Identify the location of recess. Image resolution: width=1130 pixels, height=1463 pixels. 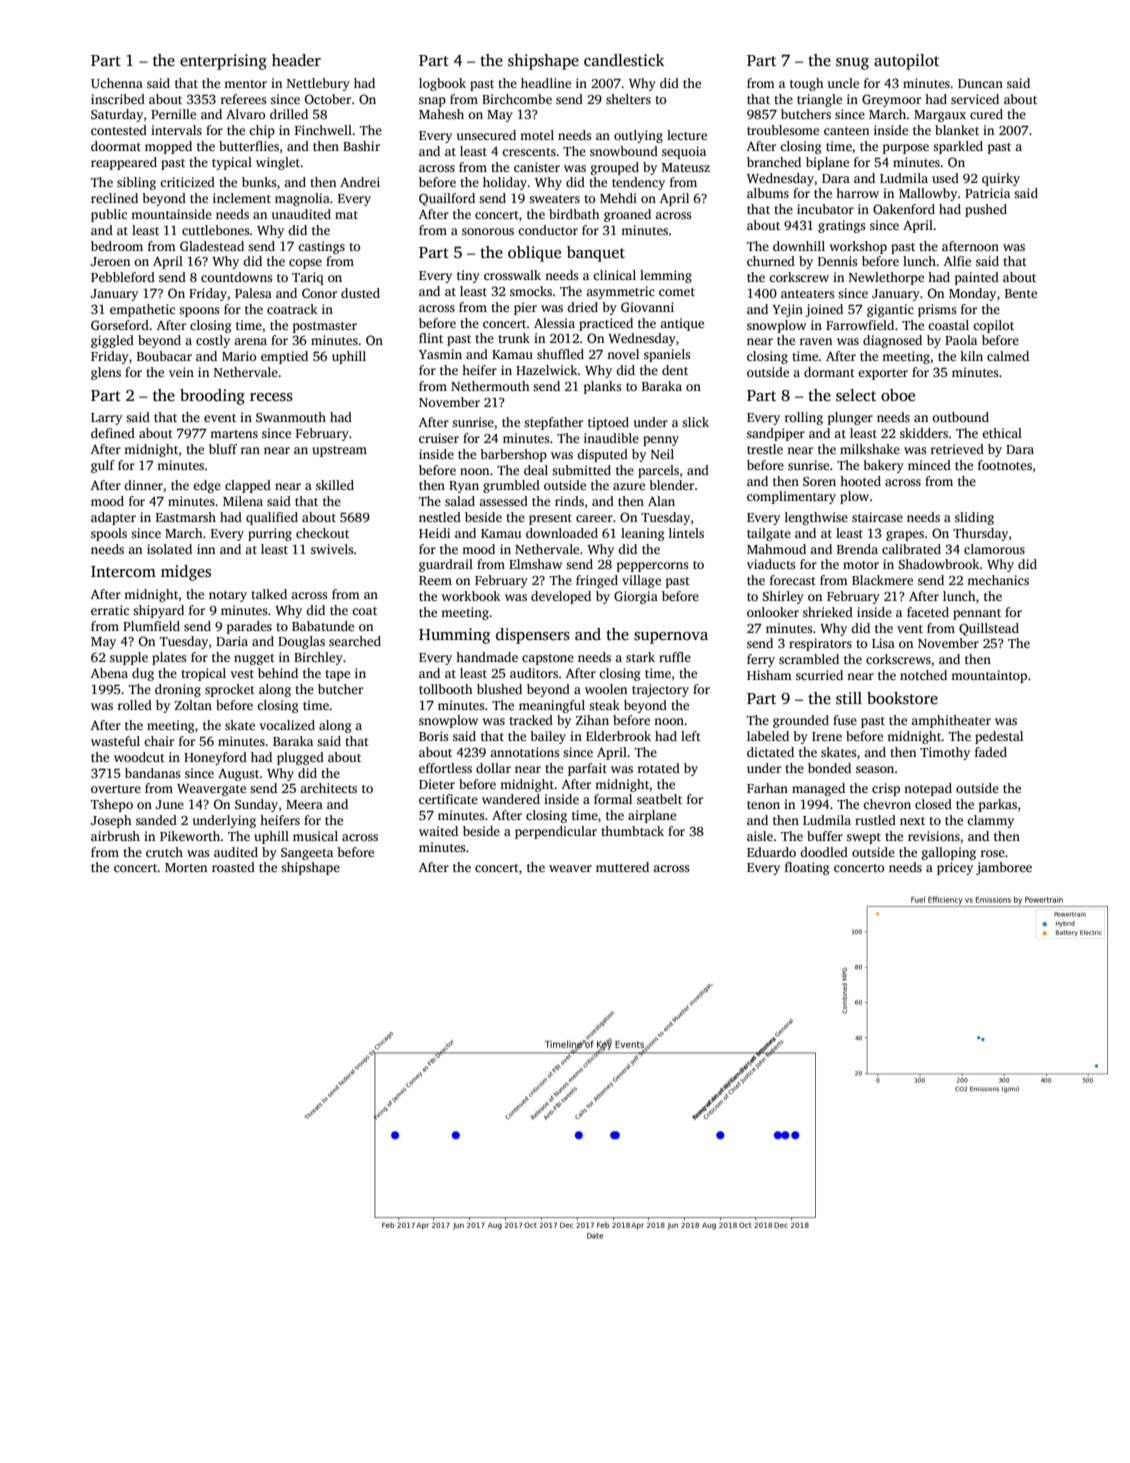
(271, 397).
